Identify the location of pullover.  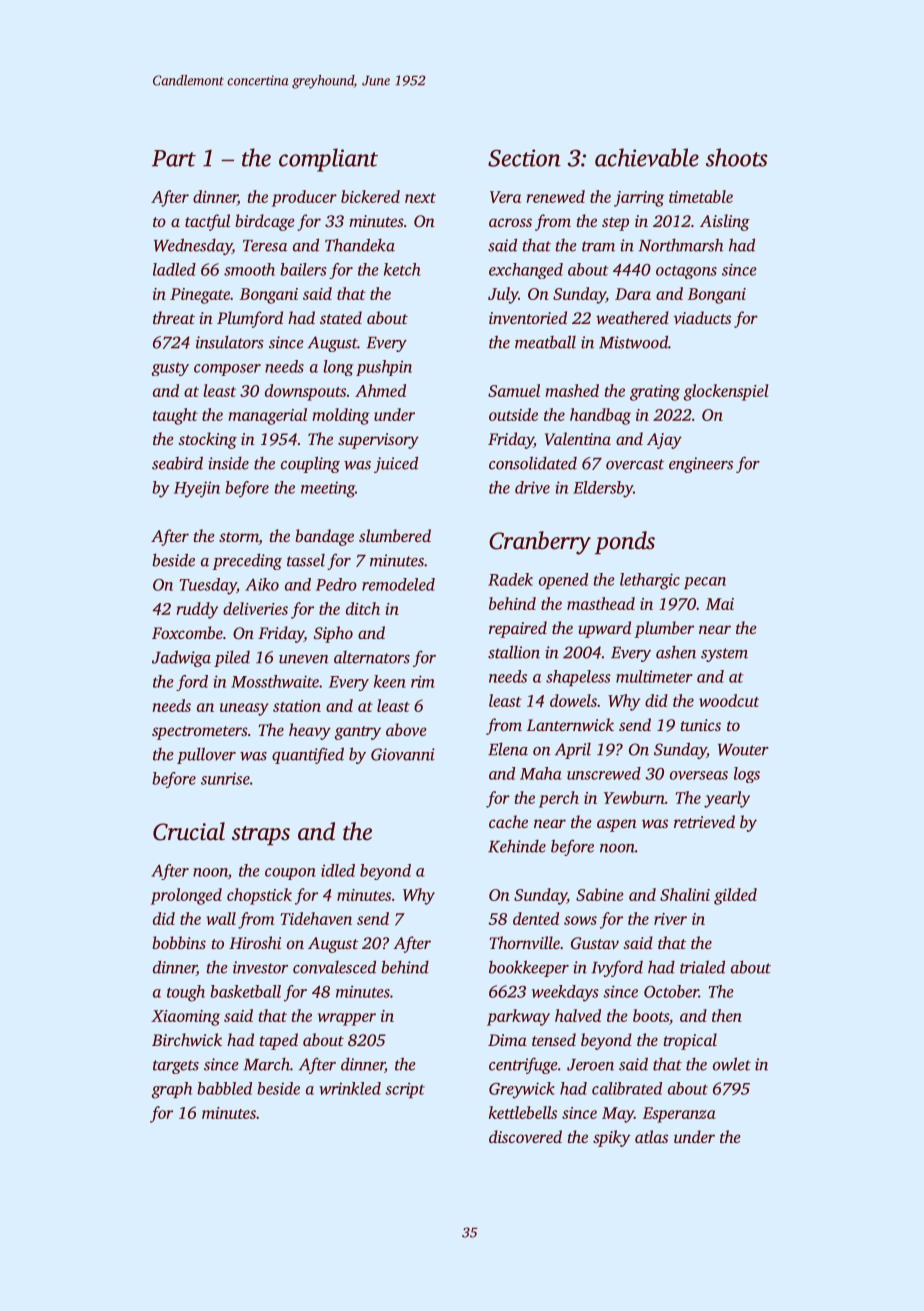
(206, 755).
